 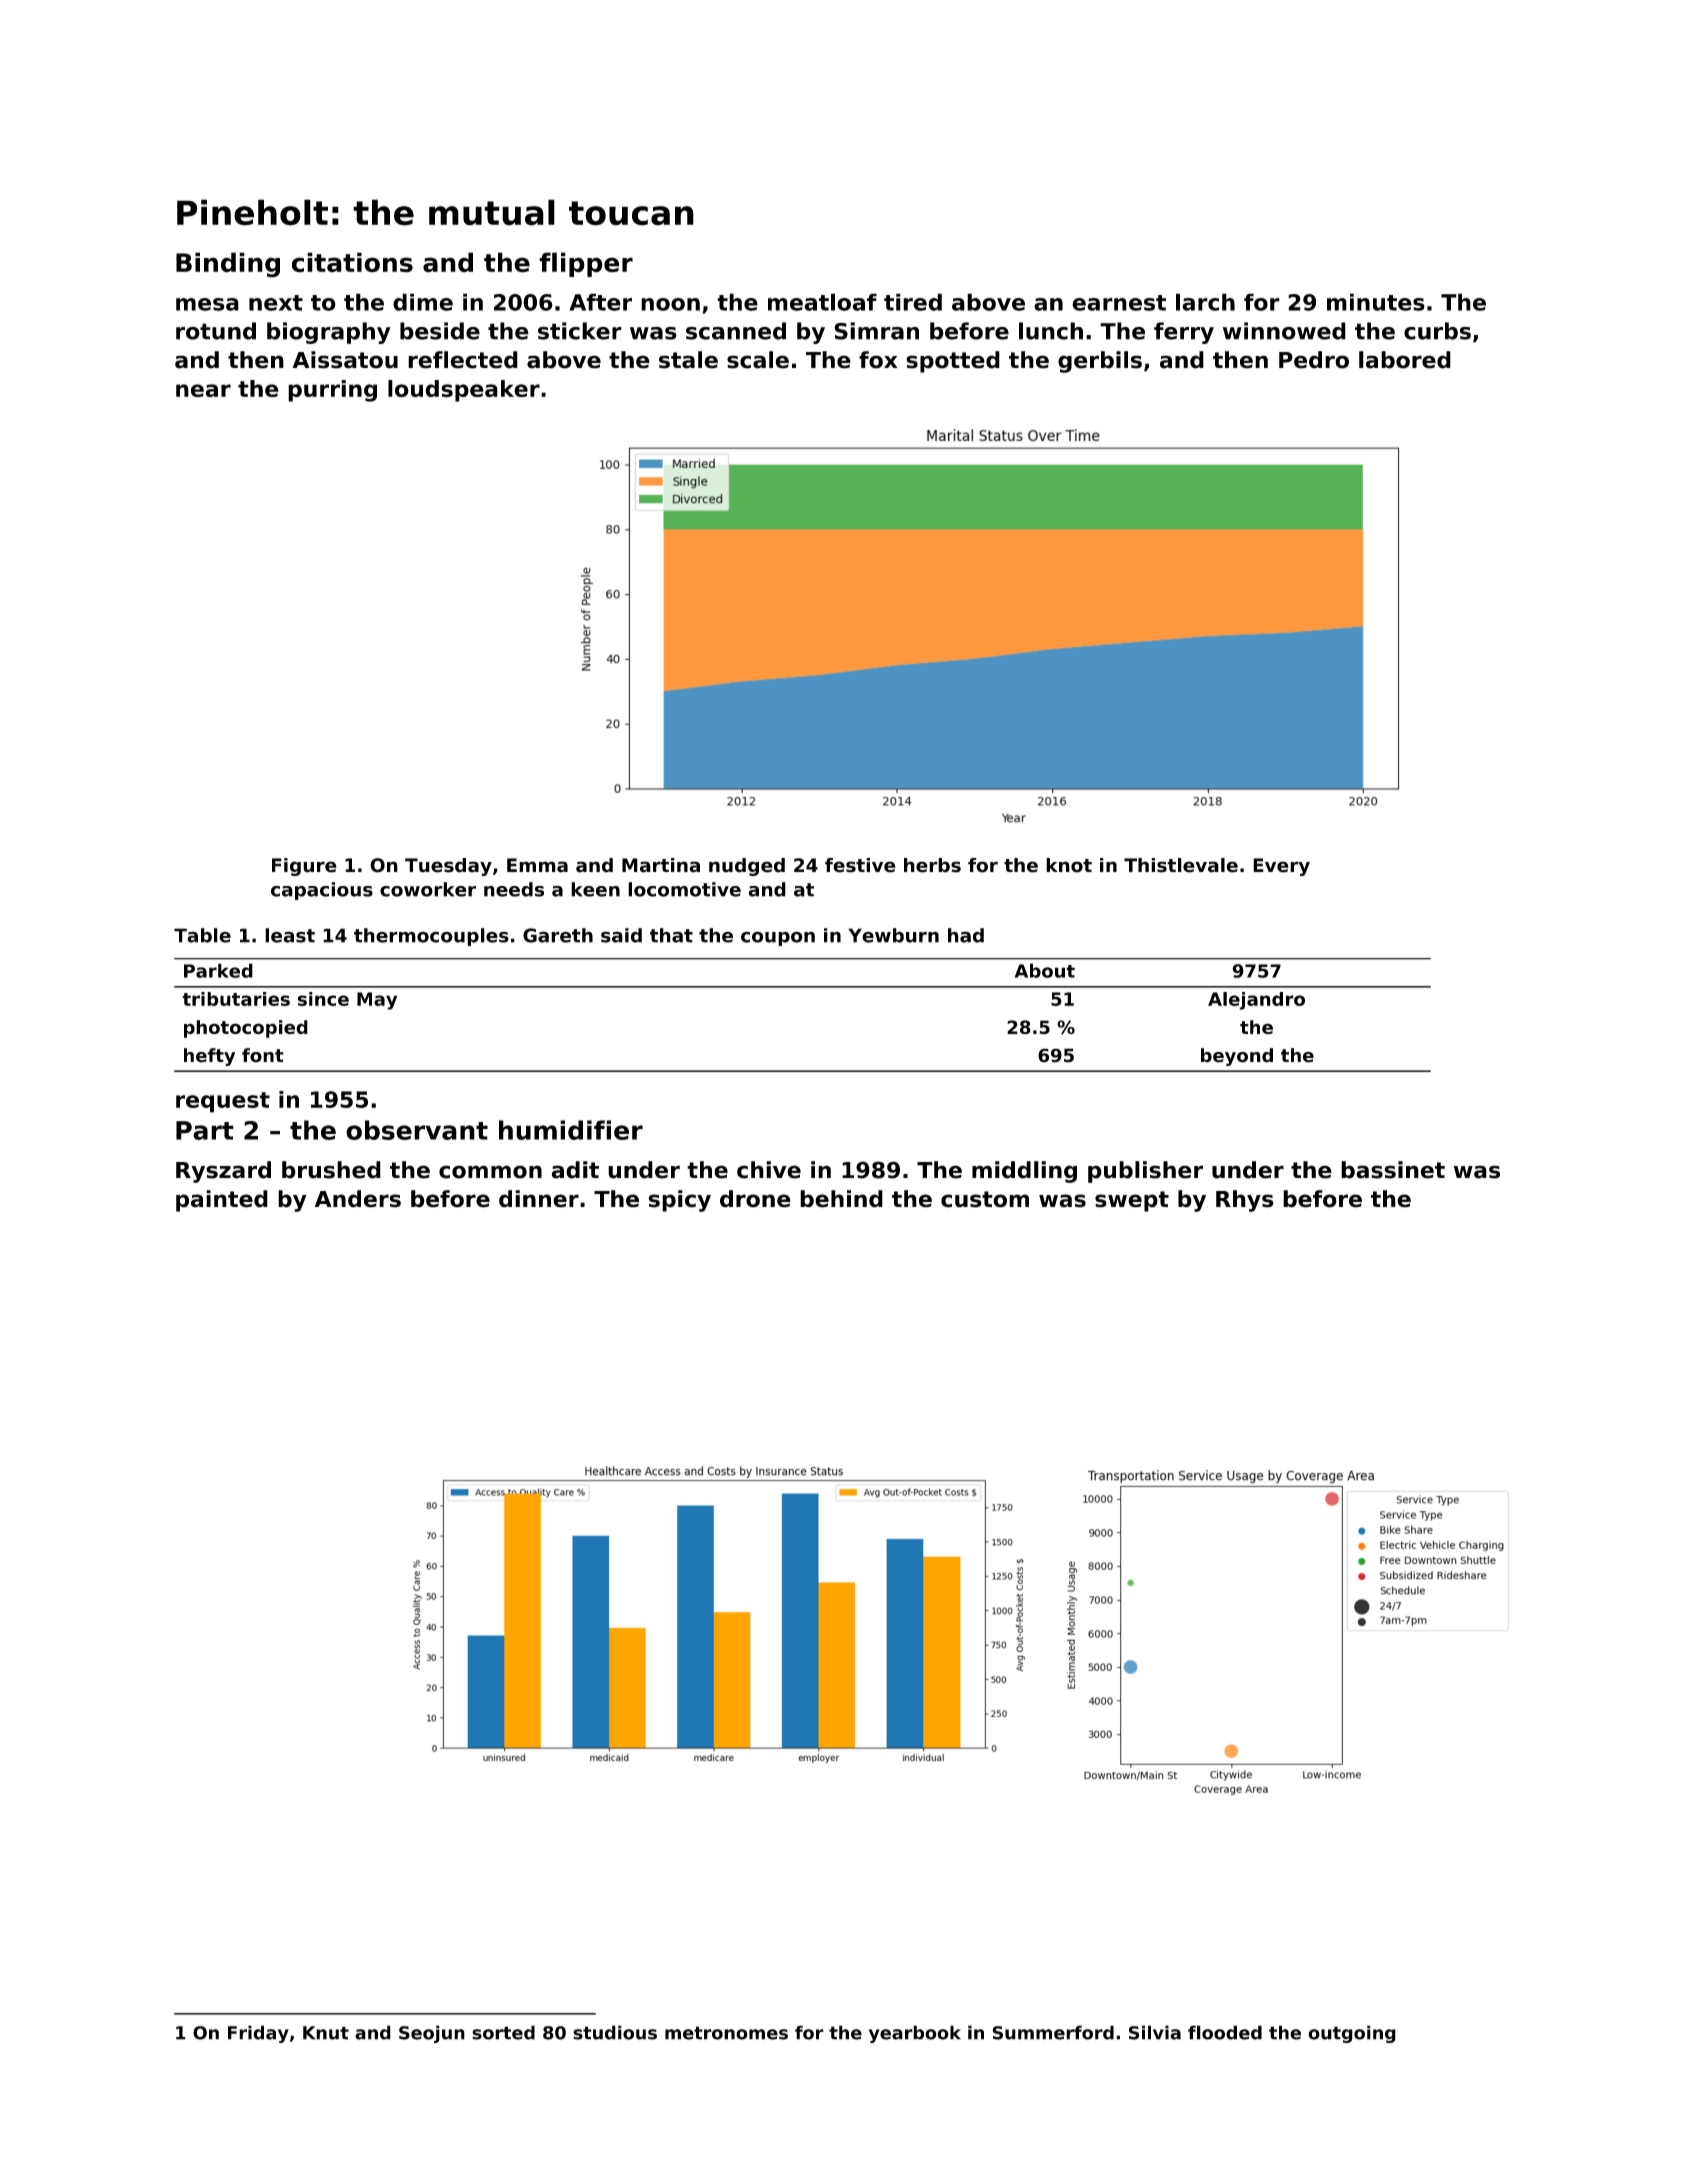 What do you see at coordinates (1225, 2032) in the screenshot?
I see `flooded` at bounding box center [1225, 2032].
